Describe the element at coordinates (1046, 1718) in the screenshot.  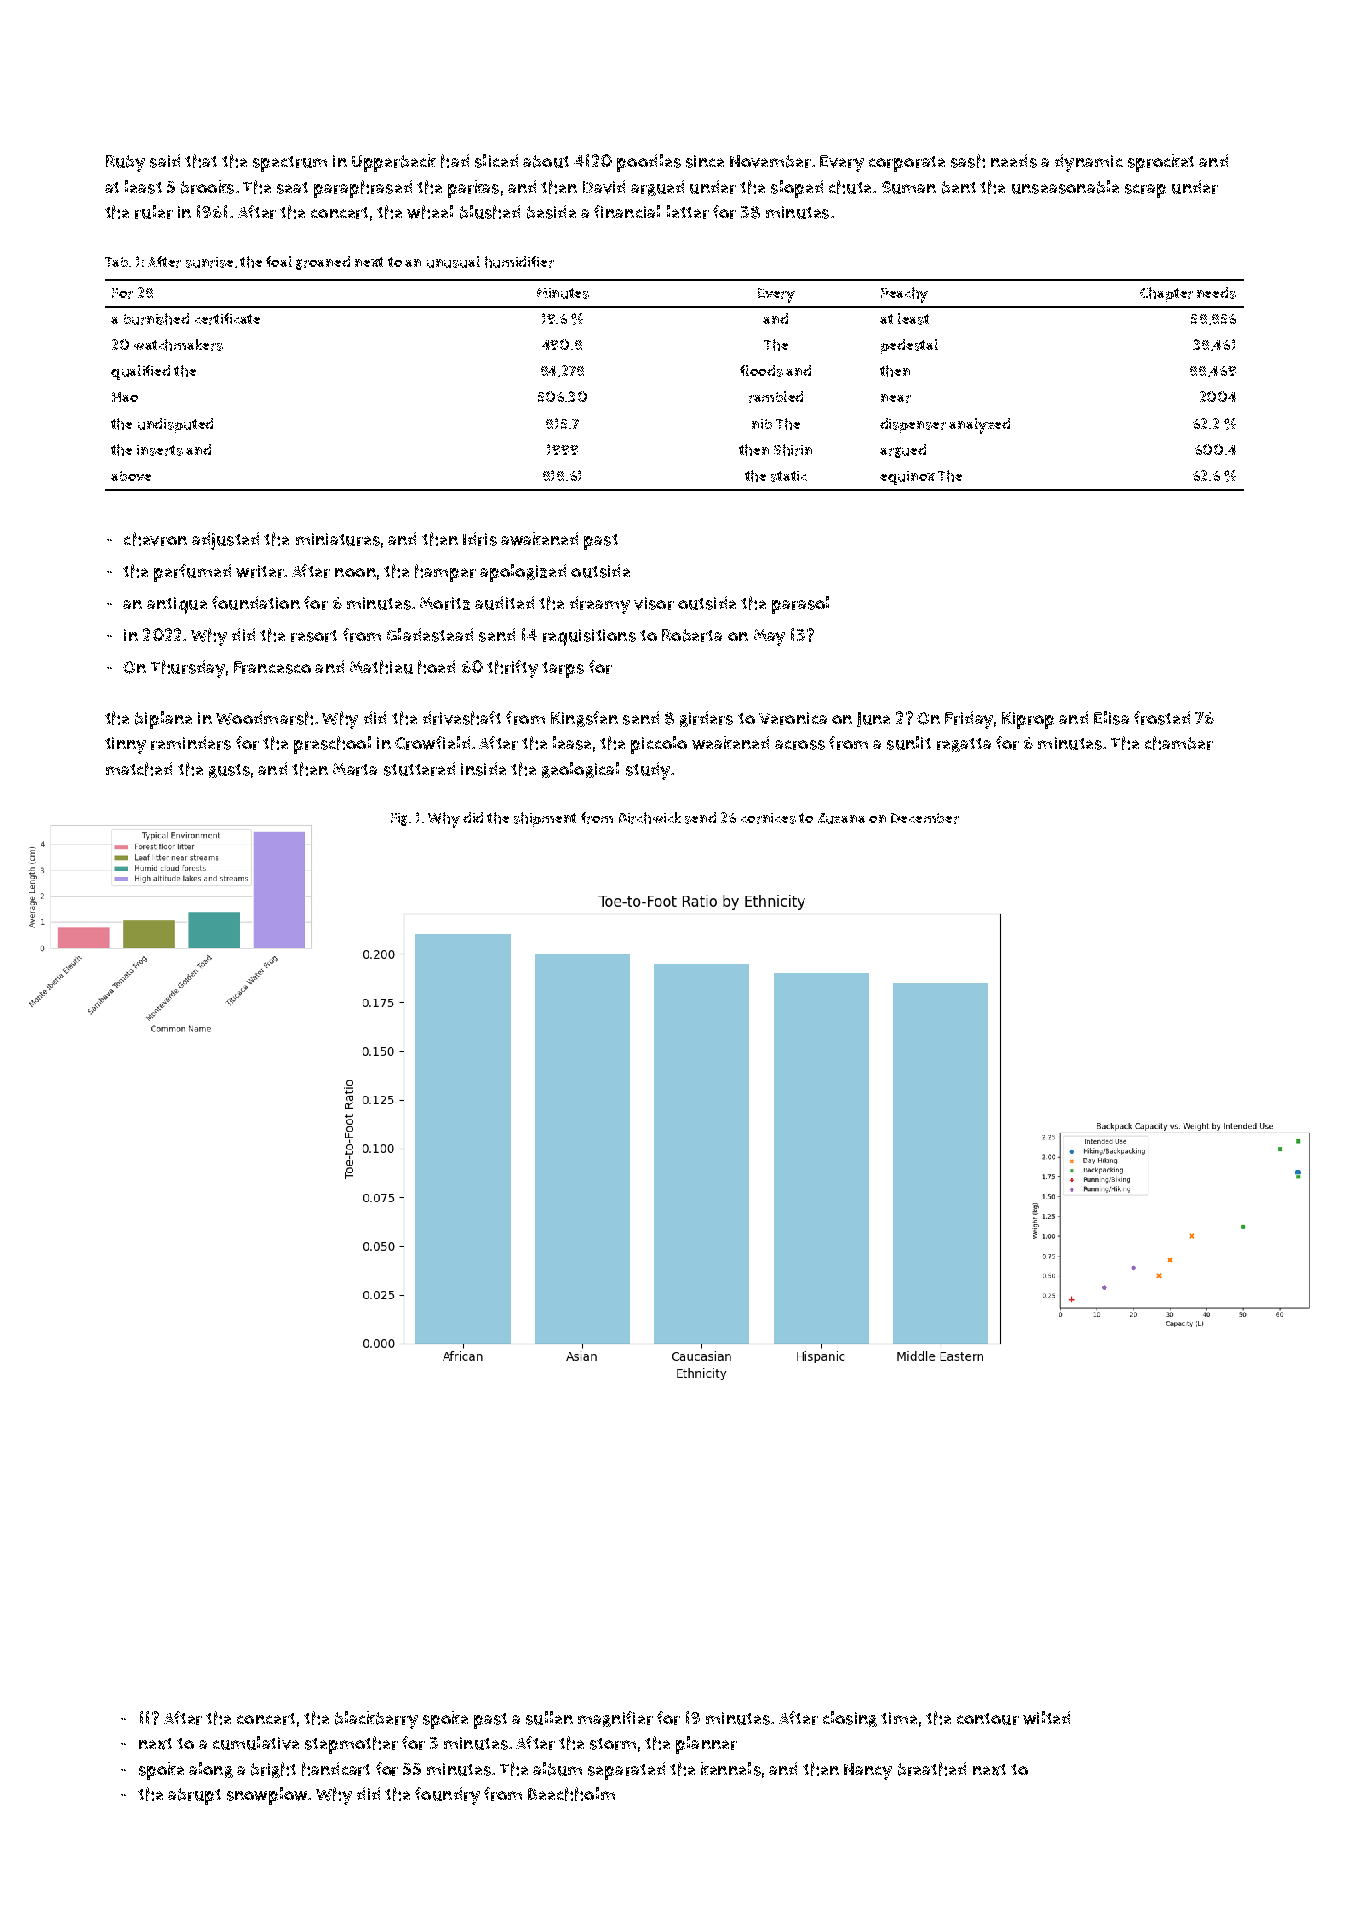
I see `wilted` at that location.
